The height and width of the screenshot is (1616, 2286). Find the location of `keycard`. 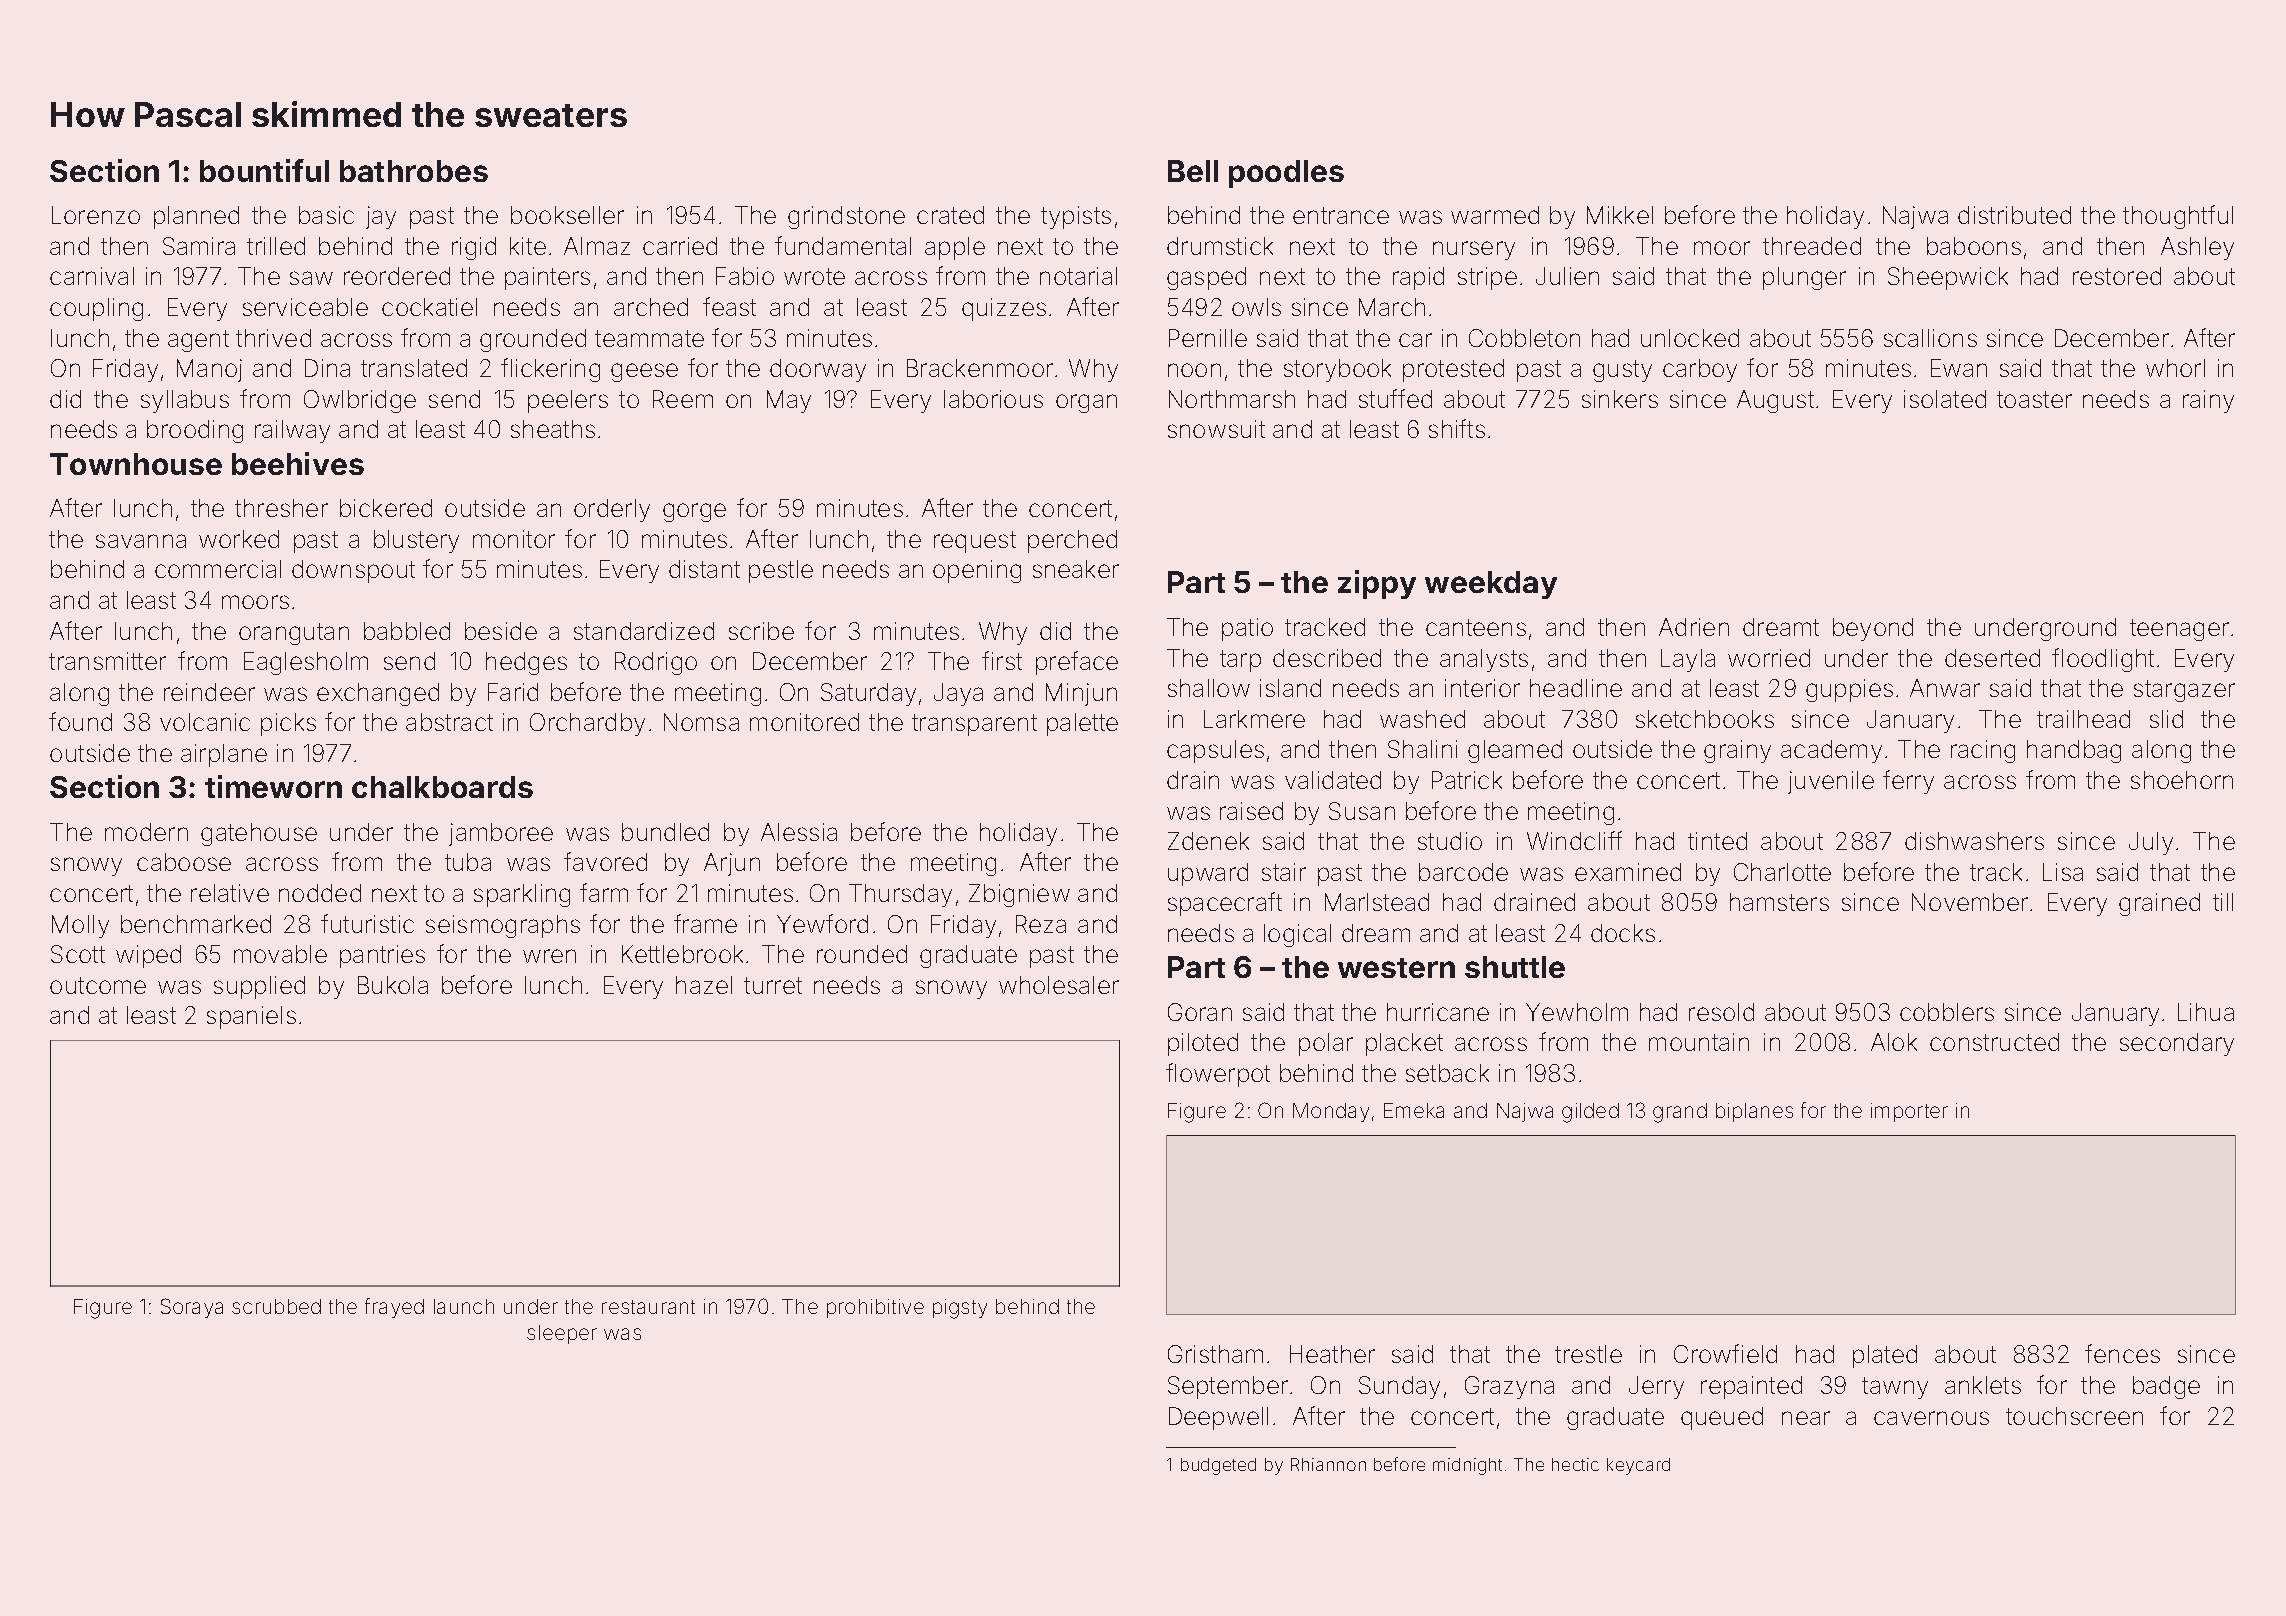

keycard is located at coordinates (1638, 1466).
